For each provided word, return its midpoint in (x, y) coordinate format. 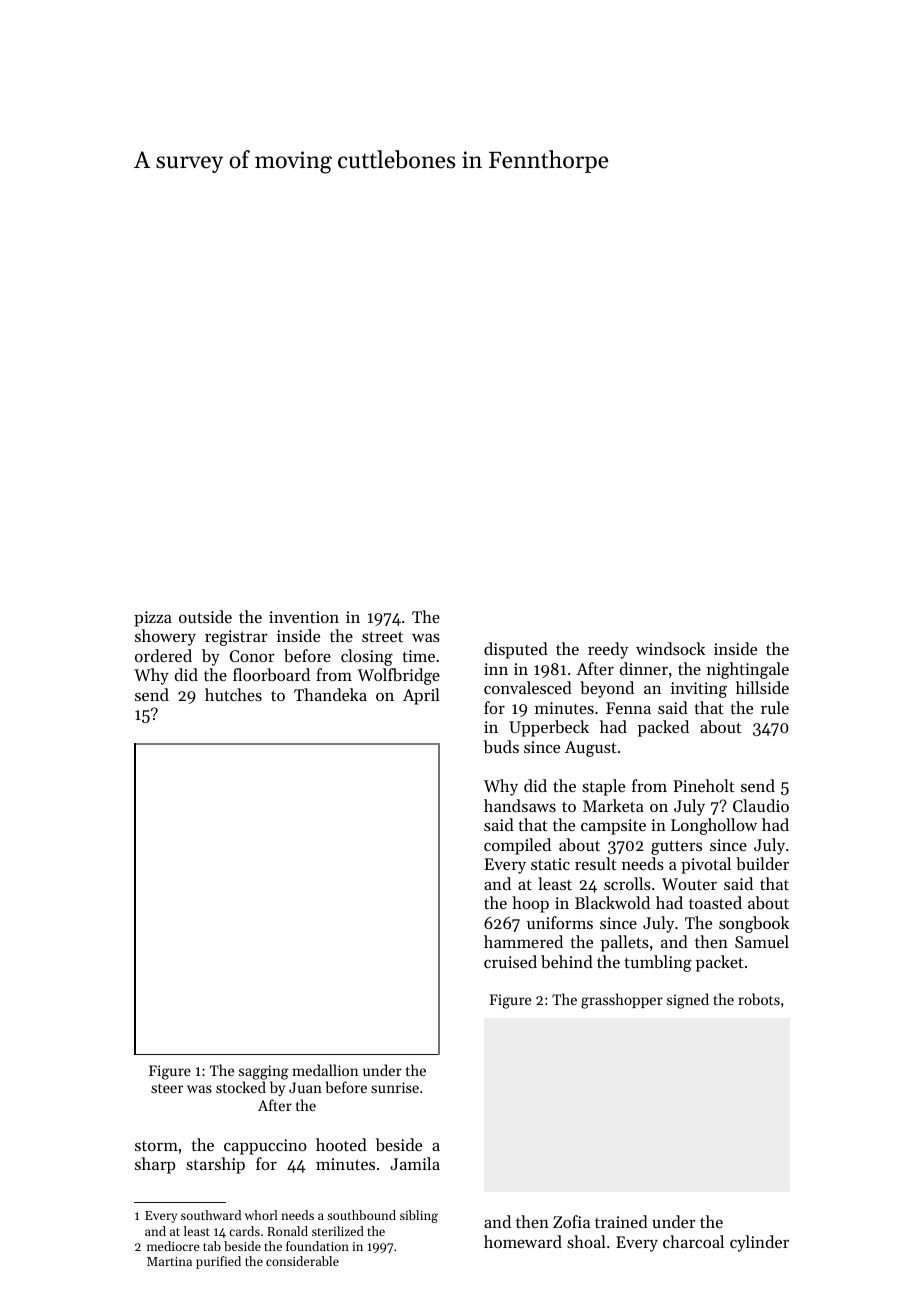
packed (663, 728)
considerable (302, 1261)
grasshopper (622, 1001)
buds (501, 746)
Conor (252, 656)
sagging (264, 1072)
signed (688, 1001)
